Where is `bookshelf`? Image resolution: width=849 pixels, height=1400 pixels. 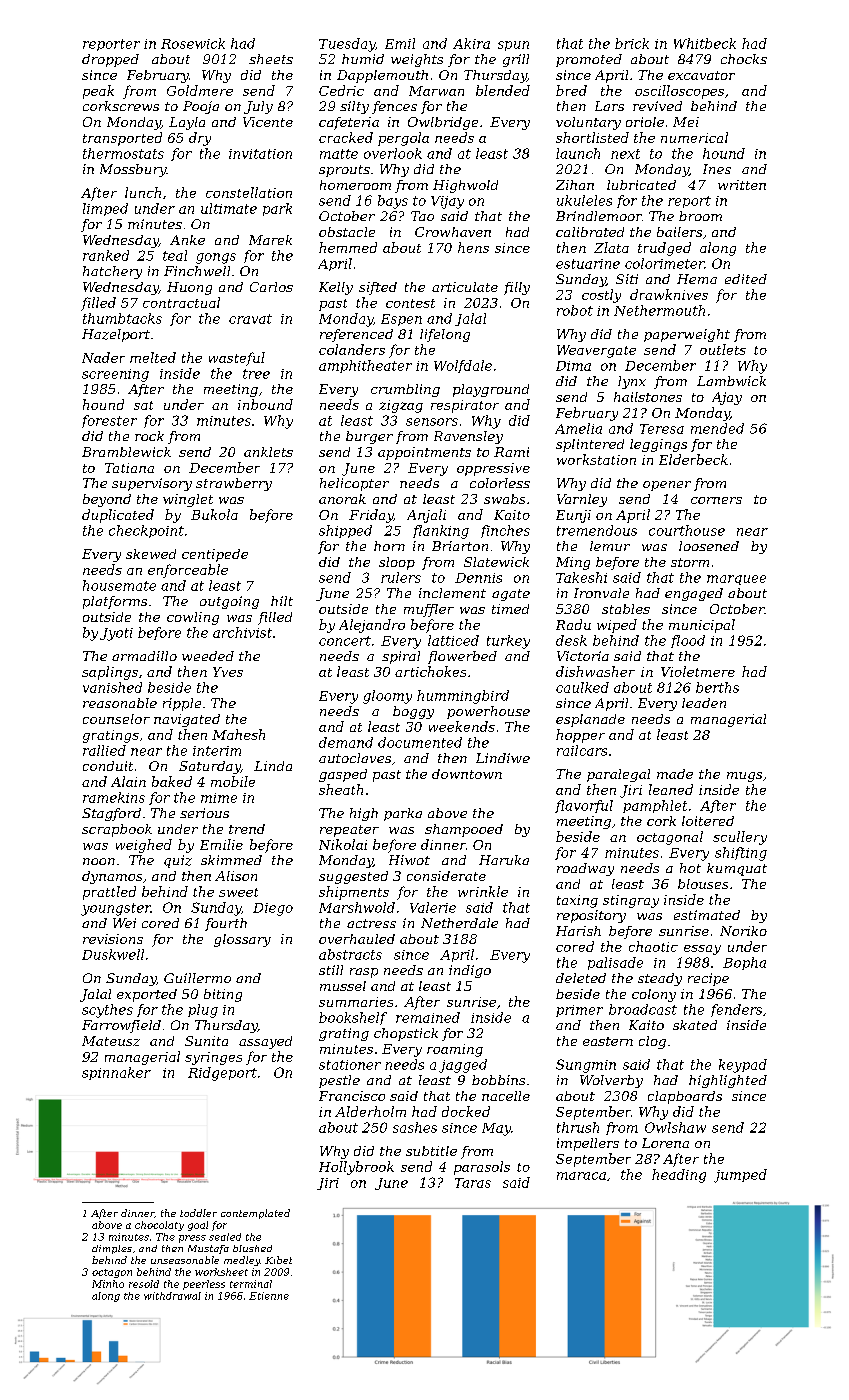 bookshelf is located at coordinates (353, 1018).
